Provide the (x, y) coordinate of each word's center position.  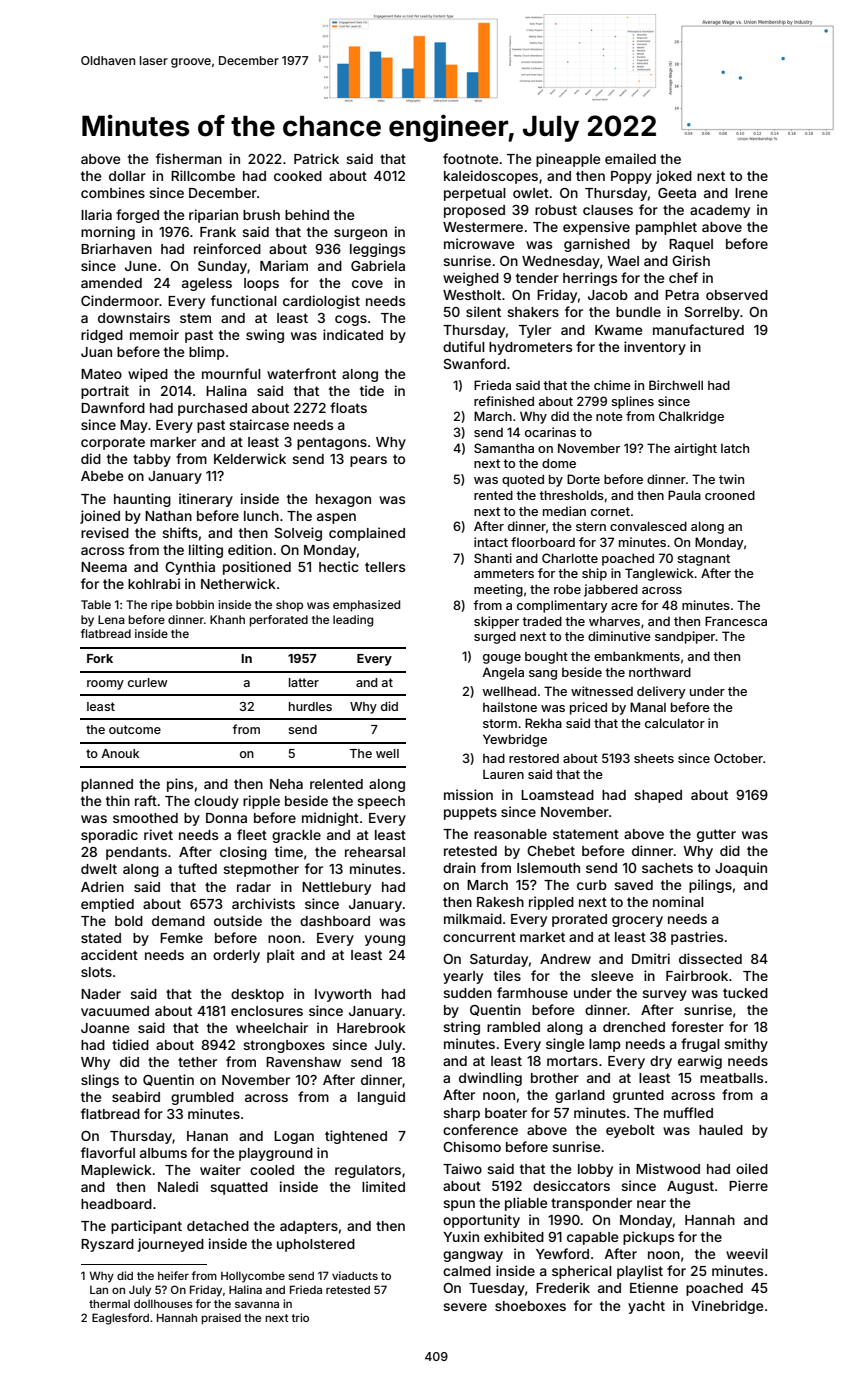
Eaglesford (120, 1319)
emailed (630, 158)
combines (113, 192)
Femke (181, 938)
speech (381, 802)
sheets (654, 758)
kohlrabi (154, 583)
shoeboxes (530, 1306)
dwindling (490, 1079)
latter (304, 682)
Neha (286, 784)
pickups (648, 1238)
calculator (675, 723)
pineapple (568, 160)
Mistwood (668, 1168)
